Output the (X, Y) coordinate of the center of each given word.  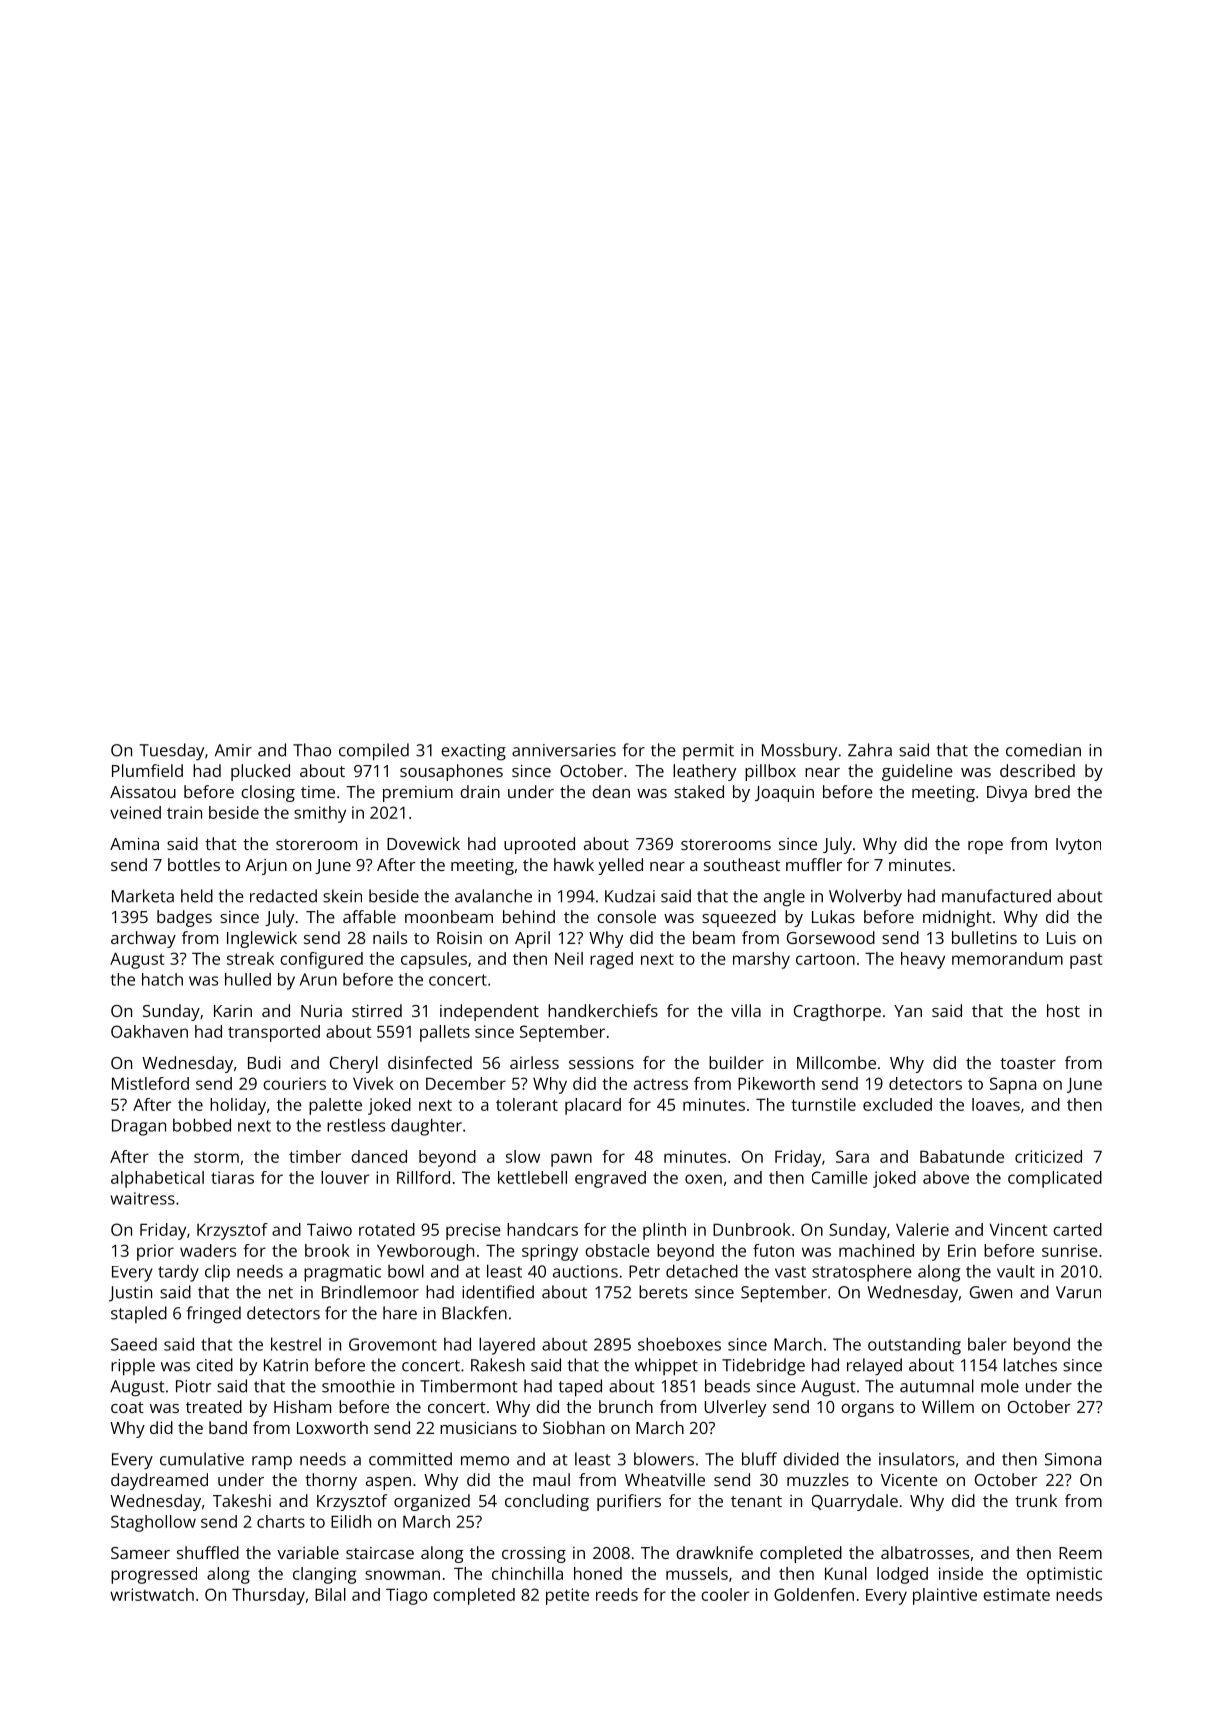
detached (702, 1271)
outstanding (914, 1346)
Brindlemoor (370, 1292)
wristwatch (152, 1594)
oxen (703, 1179)
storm (216, 1157)
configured (321, 960)
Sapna (1013, 1085)
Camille (840, 1177)
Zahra (870, 750)
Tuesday (171, 752)
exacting (473, 752)
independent (489, 1012)
